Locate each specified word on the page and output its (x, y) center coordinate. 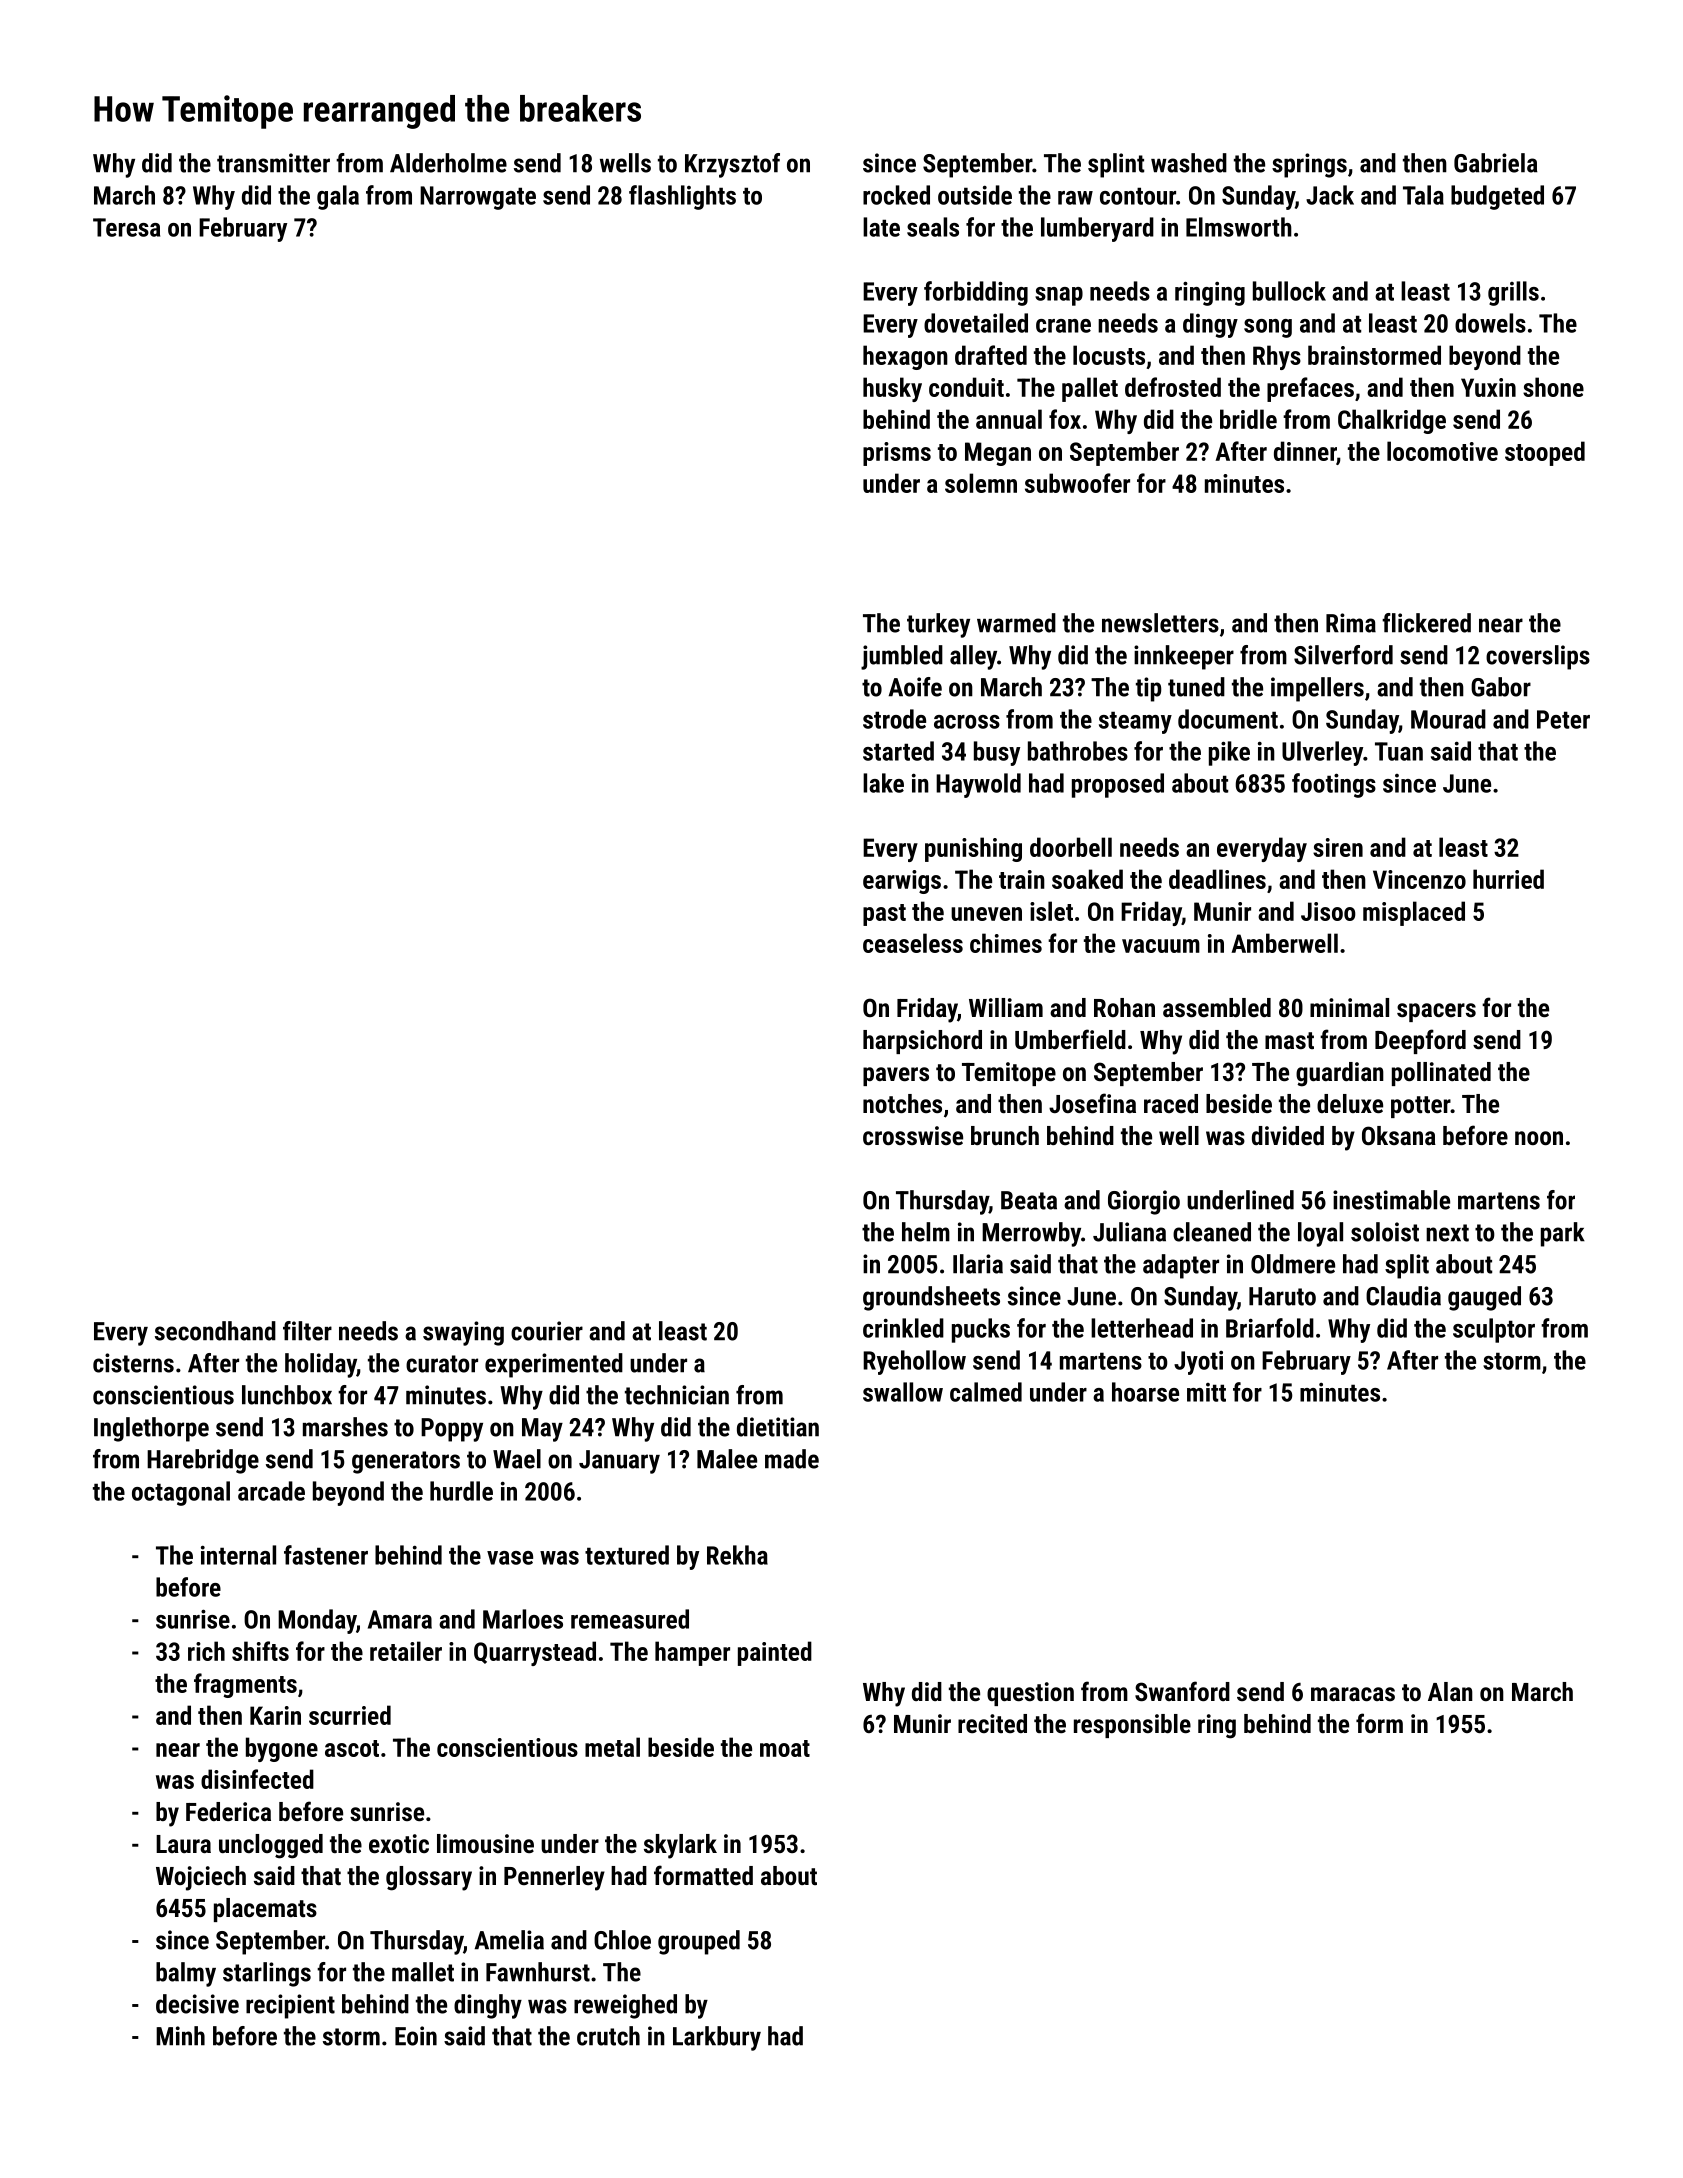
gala (338, 197)
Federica (228, 1811)
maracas (1353, 1694)
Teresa (126, 227)
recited (992, 1723)
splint (1116, 165)
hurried (1508, 879)
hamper (692, 1653)
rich (206, 1651)
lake (883, 783)
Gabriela (1496, 163)
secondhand (215, 1331)
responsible (1132, 1726)
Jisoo (1328, 911)
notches (902, 1103)
